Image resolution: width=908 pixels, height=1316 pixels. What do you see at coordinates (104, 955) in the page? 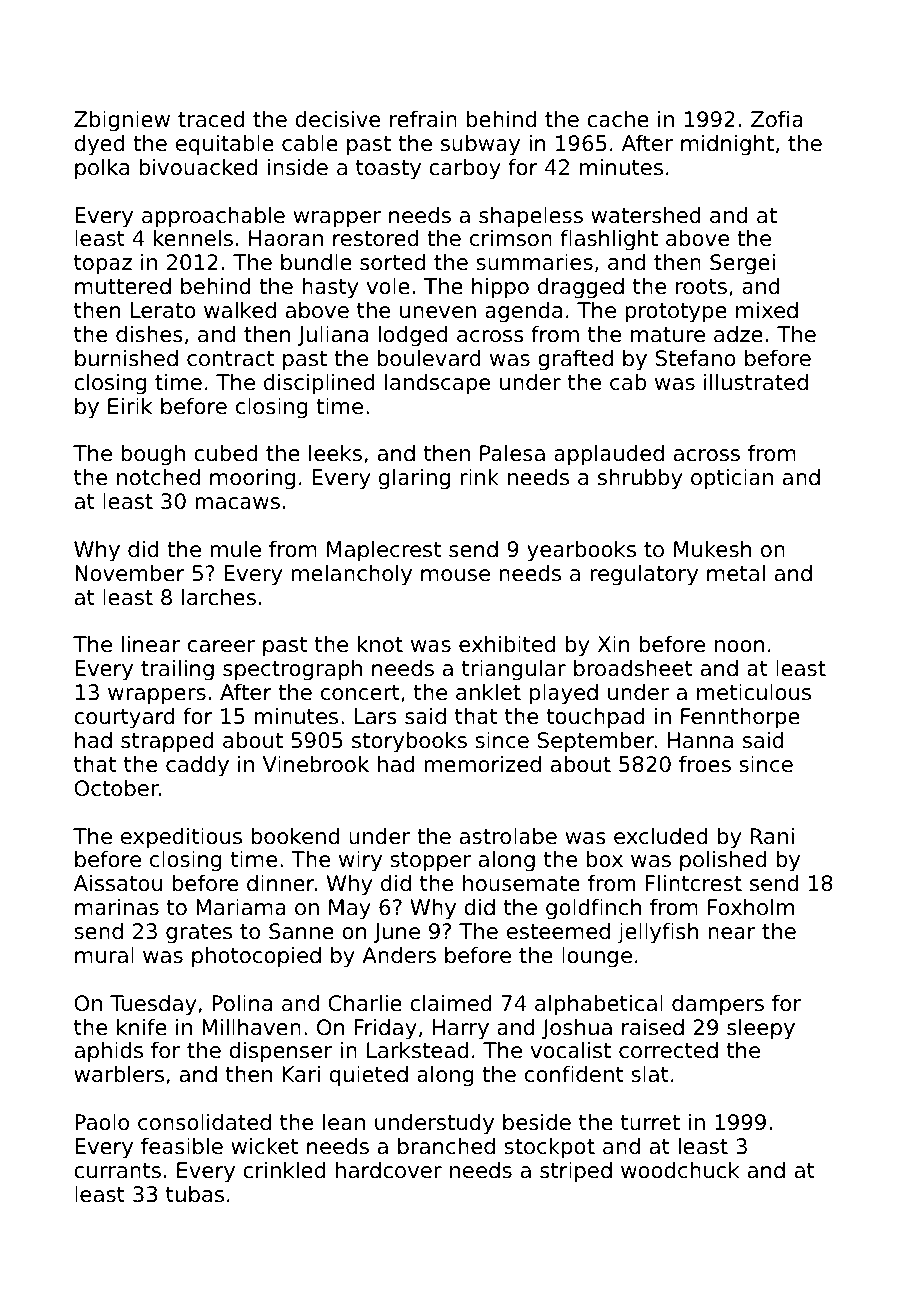
I see `mural` at bounding box center [104, 955].
